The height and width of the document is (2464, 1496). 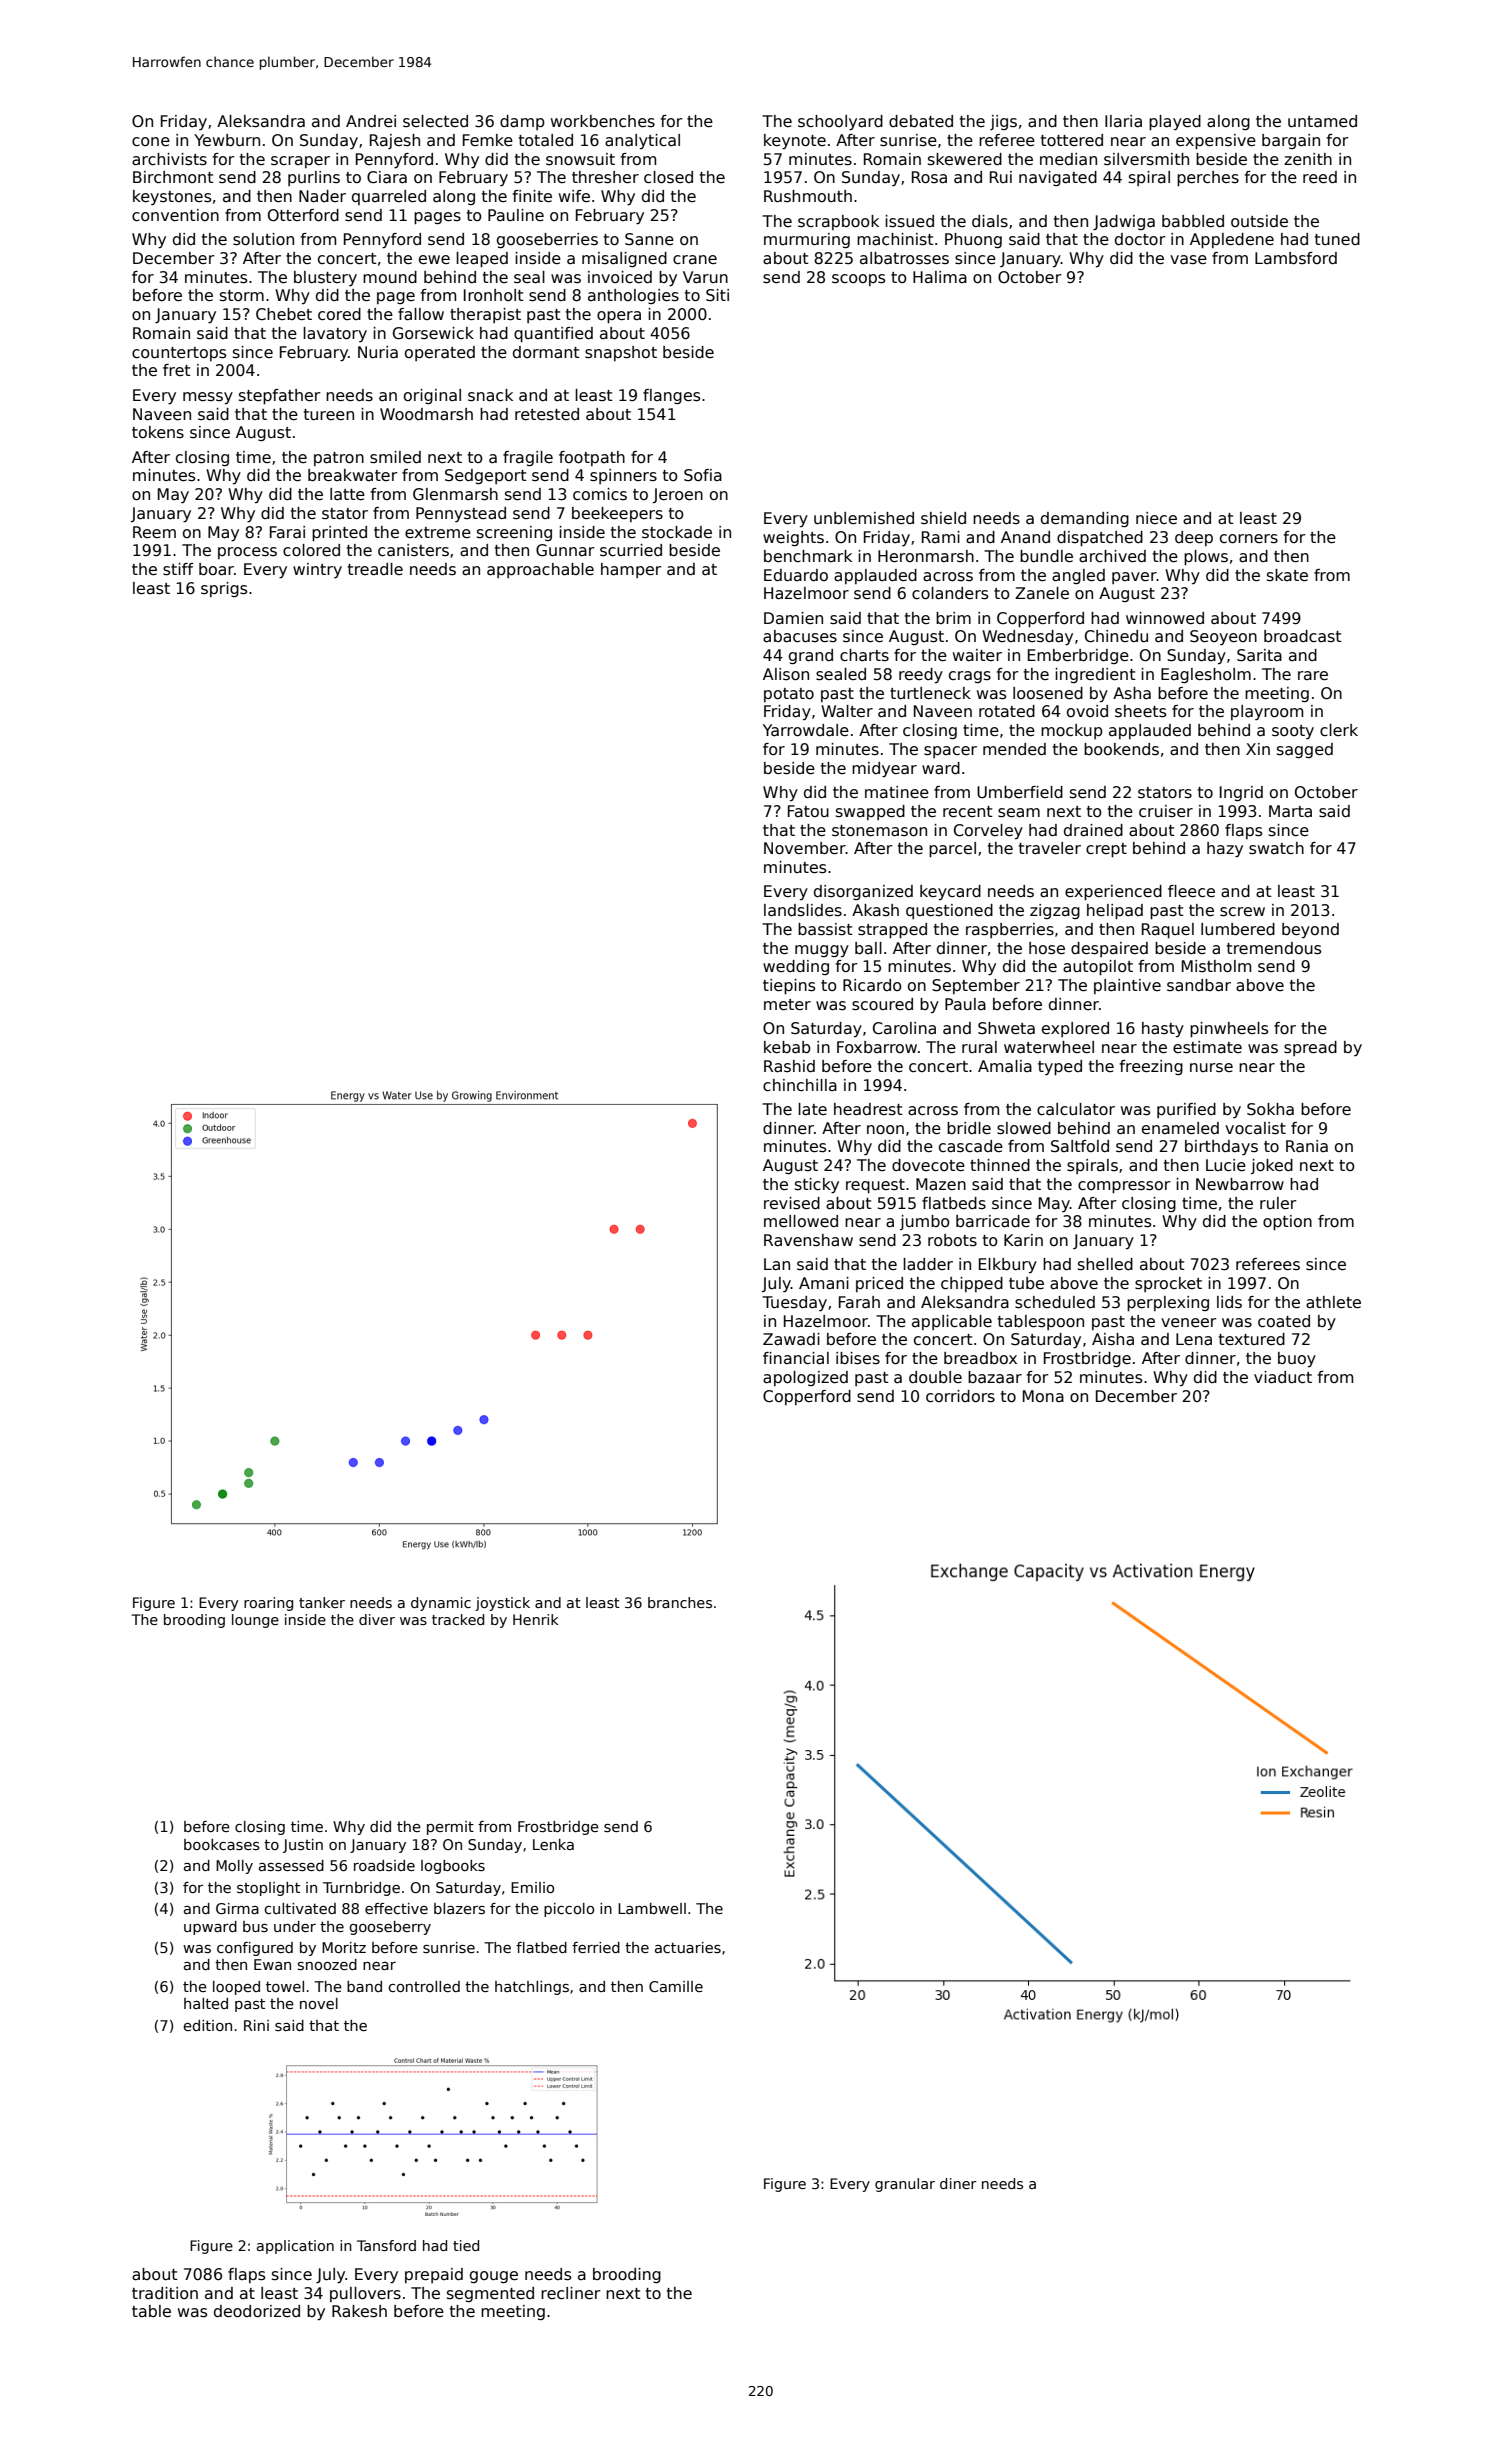 What do you see at coordinates (364, 1986) in the document?
I see `band` at bounding box center [364, 1986].
